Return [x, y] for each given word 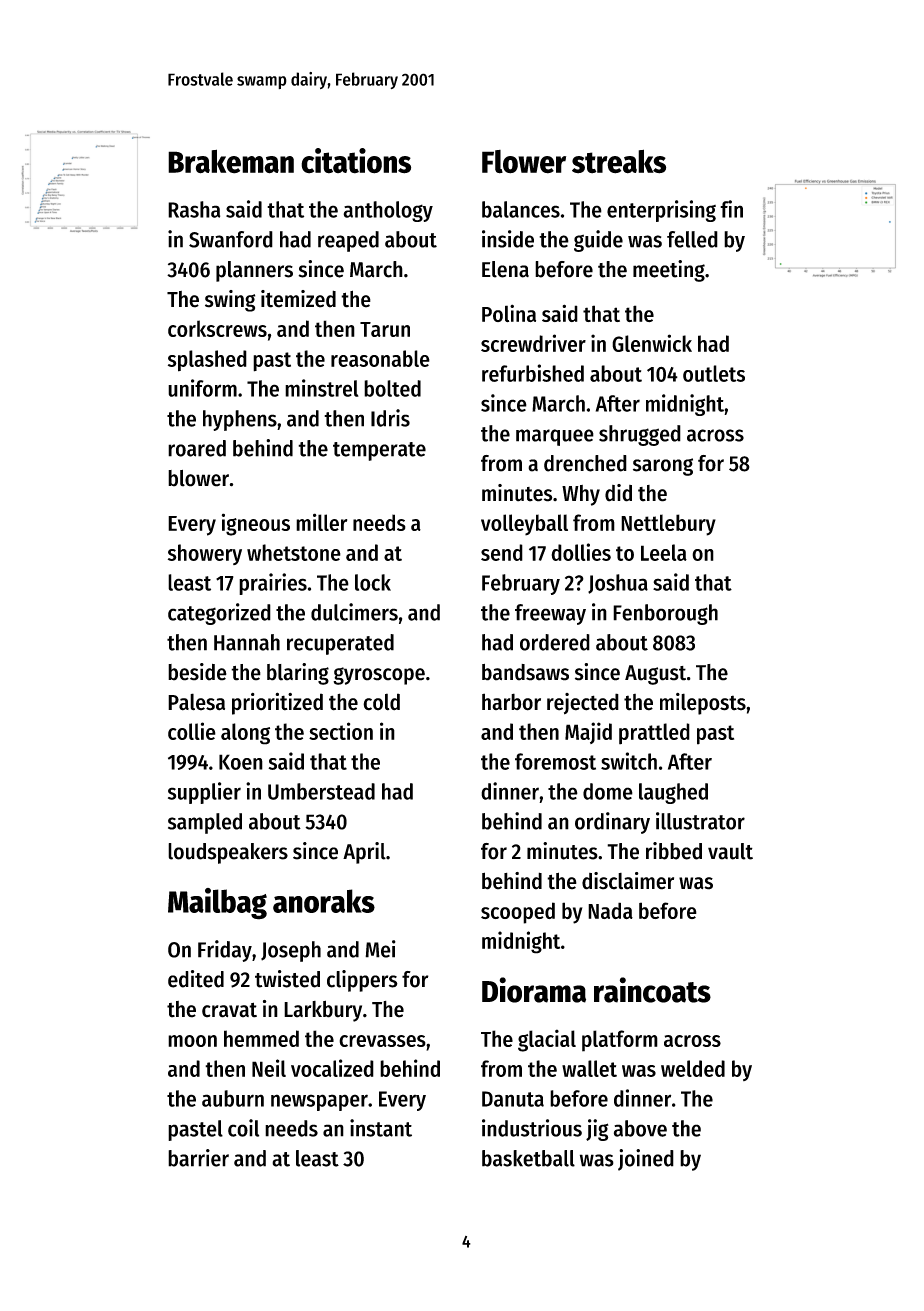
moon [192, 1041]
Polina [509, 313]
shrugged [640, 435]
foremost [555, 761]
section [341, 731]
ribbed [674, 851]
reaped [348, 241]
